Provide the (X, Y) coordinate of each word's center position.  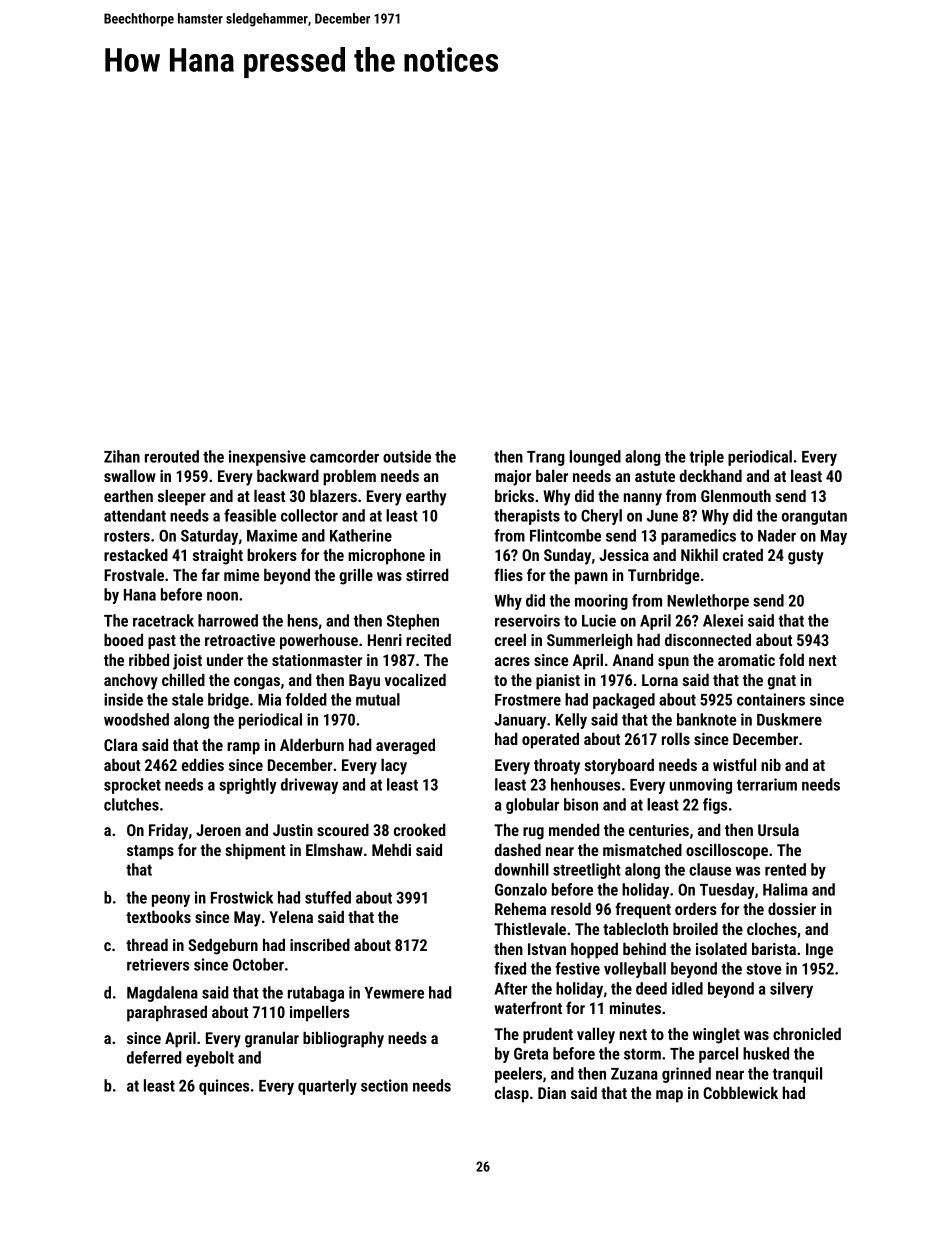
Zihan (122, 456)
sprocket (132, 786)
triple (706, 458)
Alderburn (312, 744)
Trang (546, 458)
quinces (224, 1087)
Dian (552, 1093)
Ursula (778, 829)
